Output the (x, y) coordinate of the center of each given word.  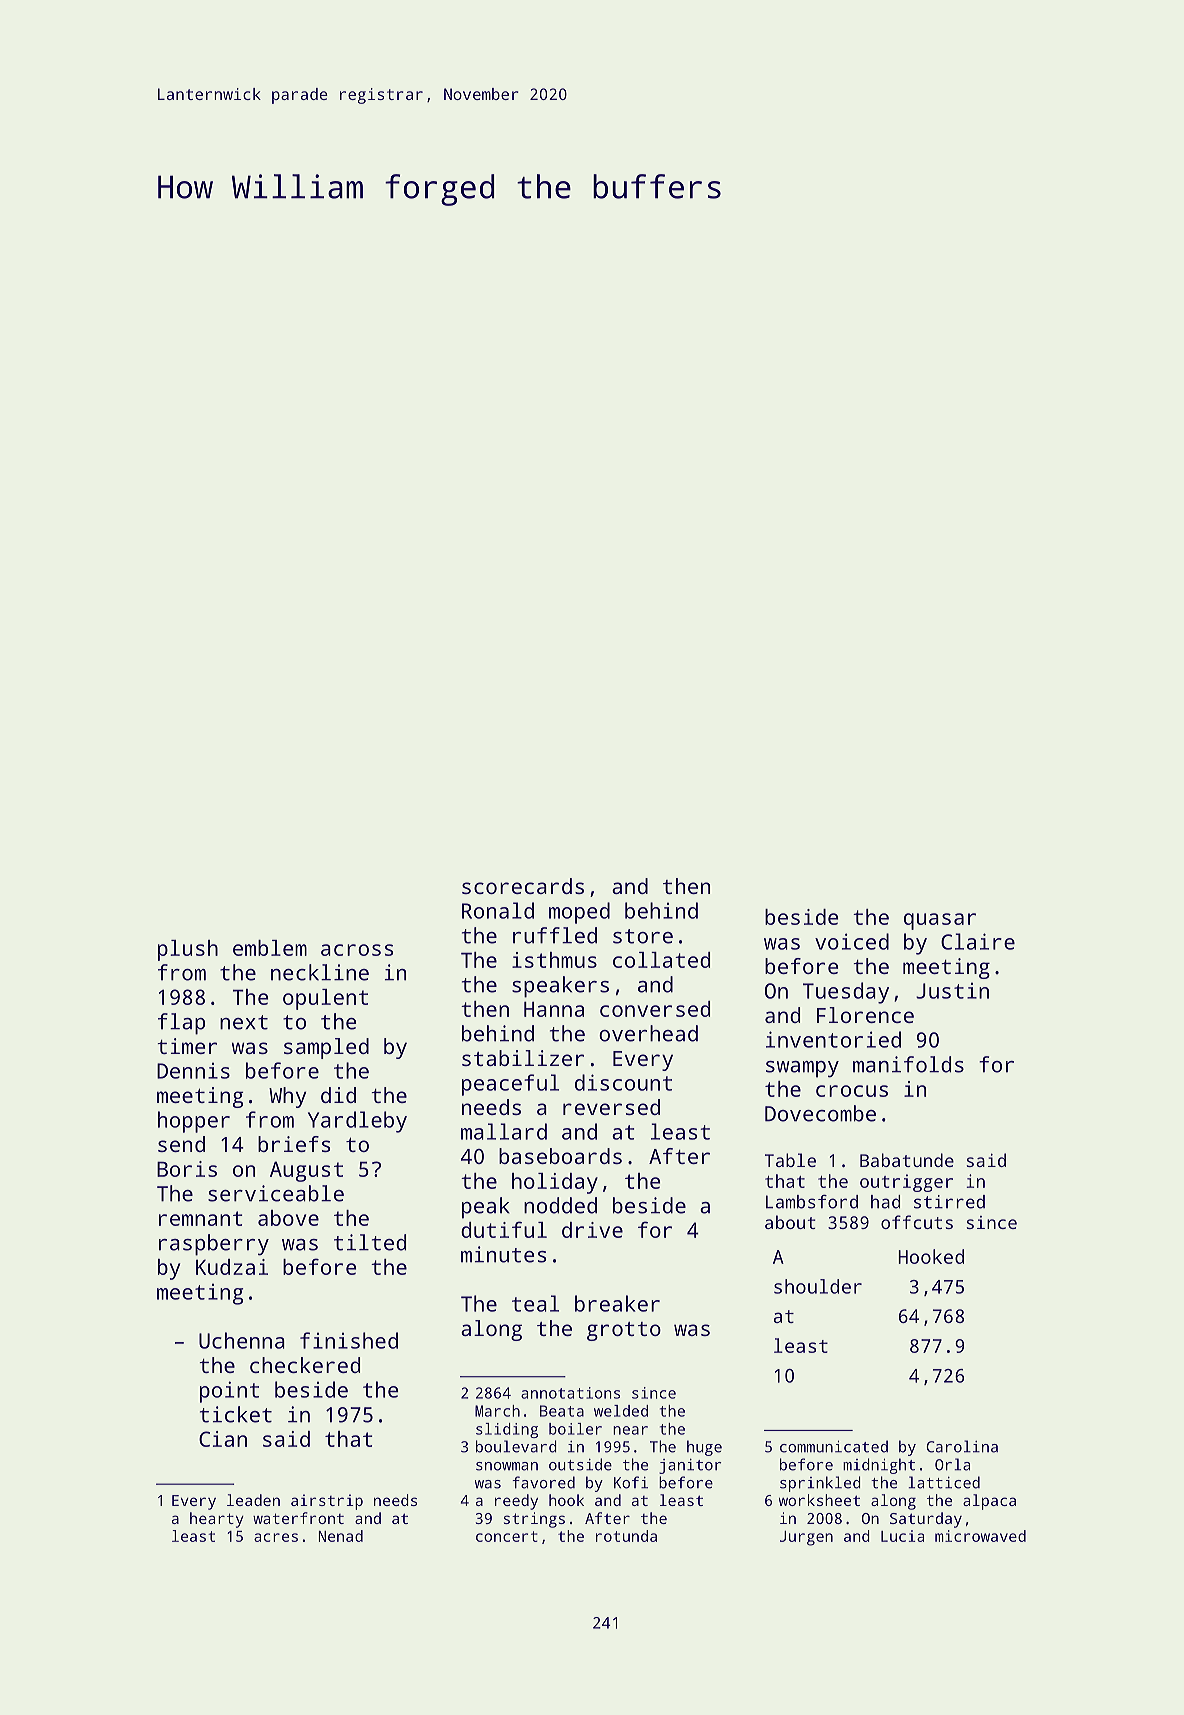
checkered (305, 1365)
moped (579, 913)
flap (181, 1024)
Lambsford (812, 1202)
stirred (949, 1202)
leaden (253, 1500)
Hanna (554, 1009)
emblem (270, 948)
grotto (624, 1331)
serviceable (276, 1193)
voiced (852, 941)
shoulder (818, 1286)
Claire (978, 941)
